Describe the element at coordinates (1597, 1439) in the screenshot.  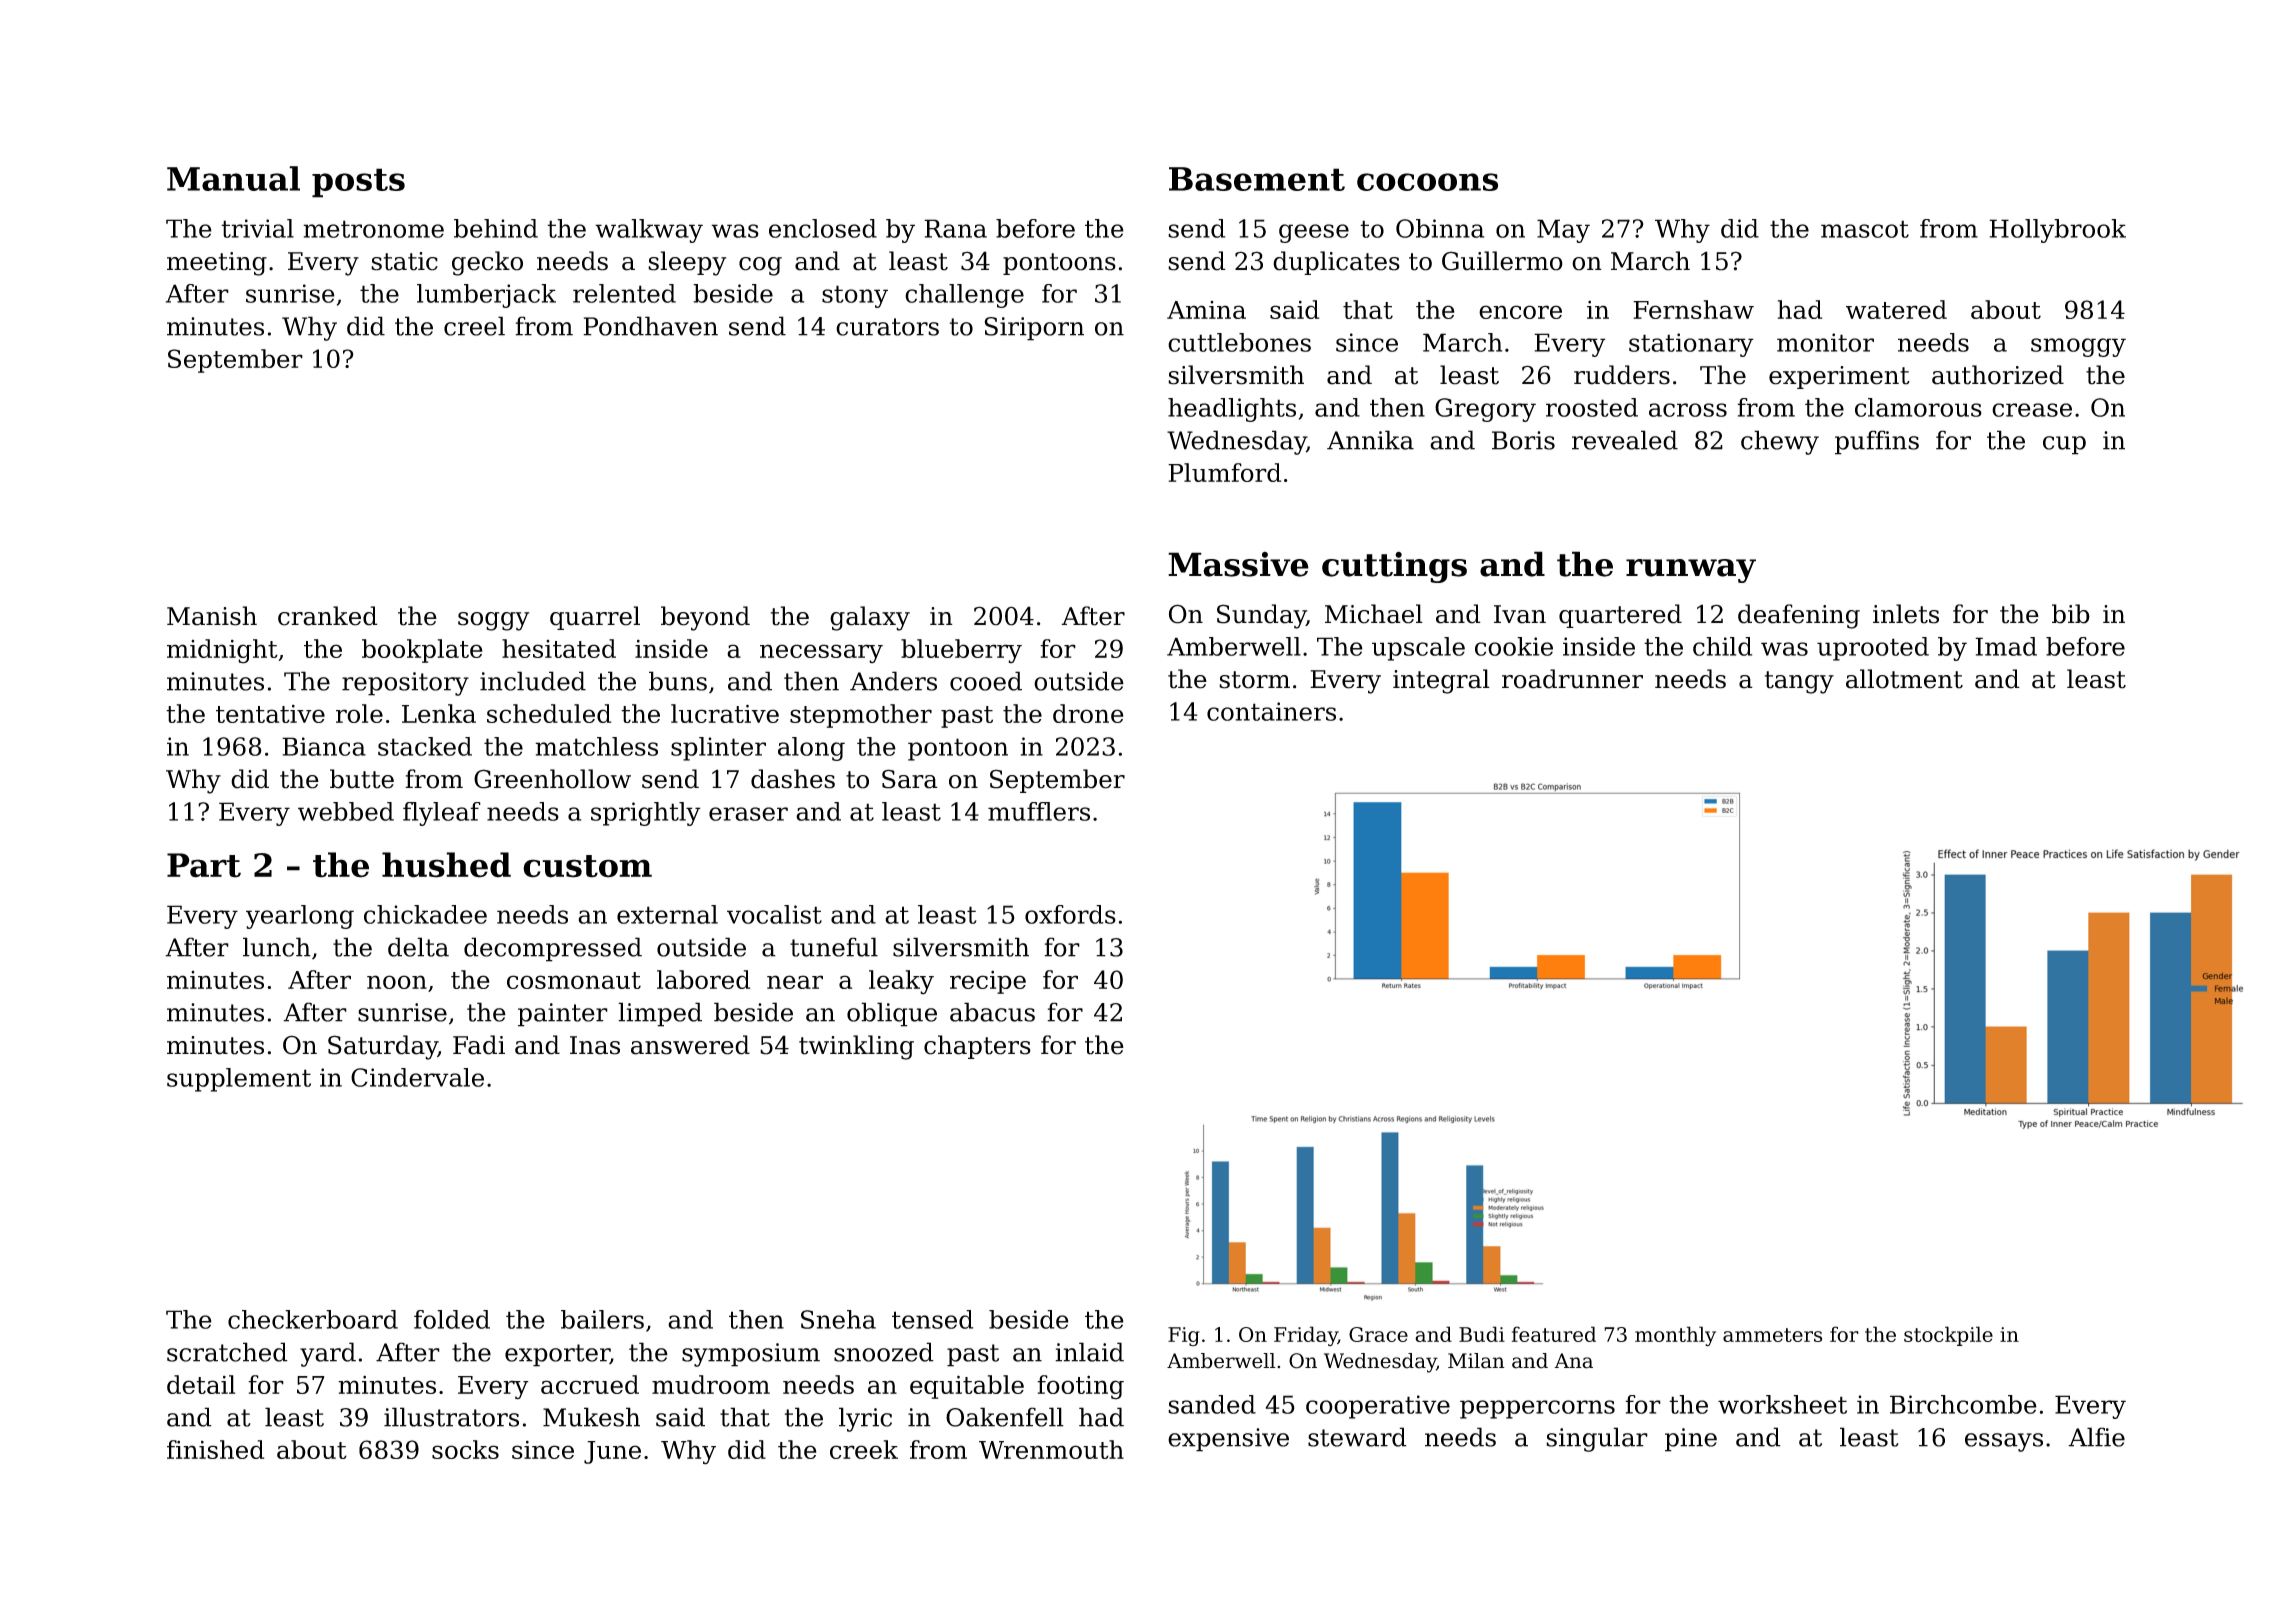
I see `singular` at that location.
